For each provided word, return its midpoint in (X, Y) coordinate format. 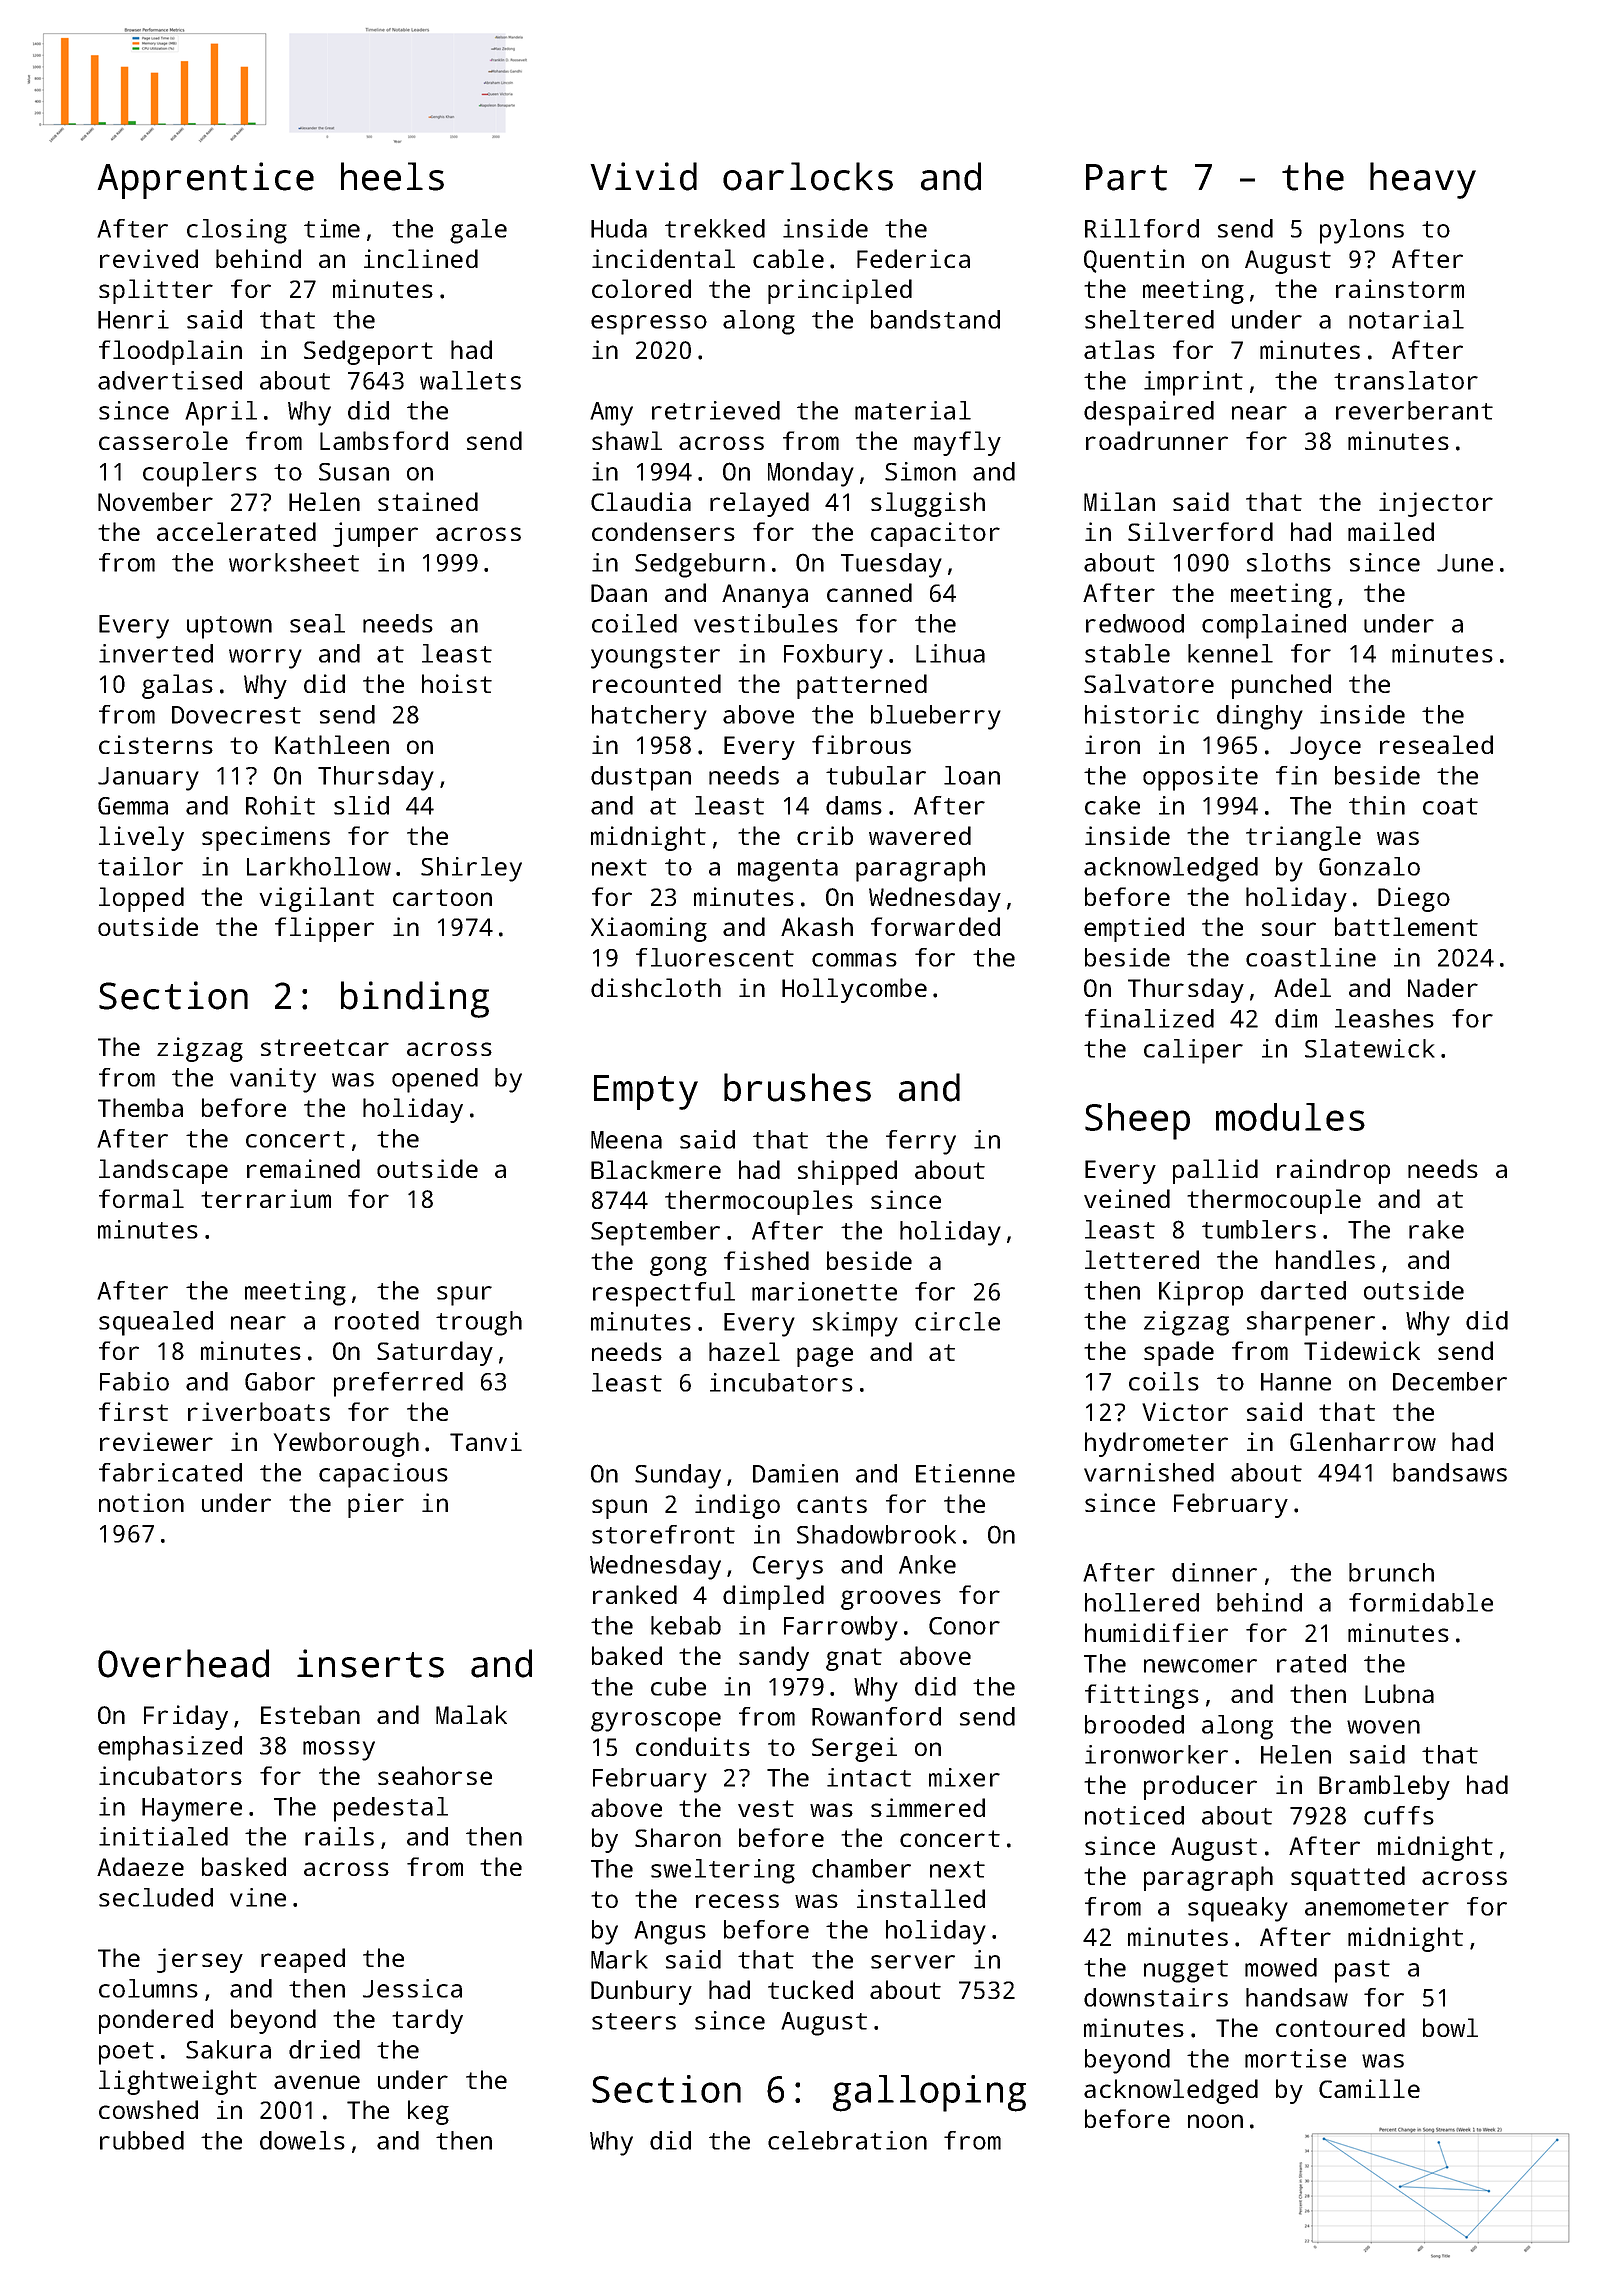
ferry (921, 1142)
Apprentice (205, 180)
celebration (847, 2140)
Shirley (471, 869)
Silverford (1200, 531)
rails (339, 1836)
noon (1215, 2121)
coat (1450, 806)
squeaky (1238, 1909)
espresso (649, 325)
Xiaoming (649, 929)
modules (1290, 1117)
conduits (693, 1746)
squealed (156, 1323)
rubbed (142, 2140)
